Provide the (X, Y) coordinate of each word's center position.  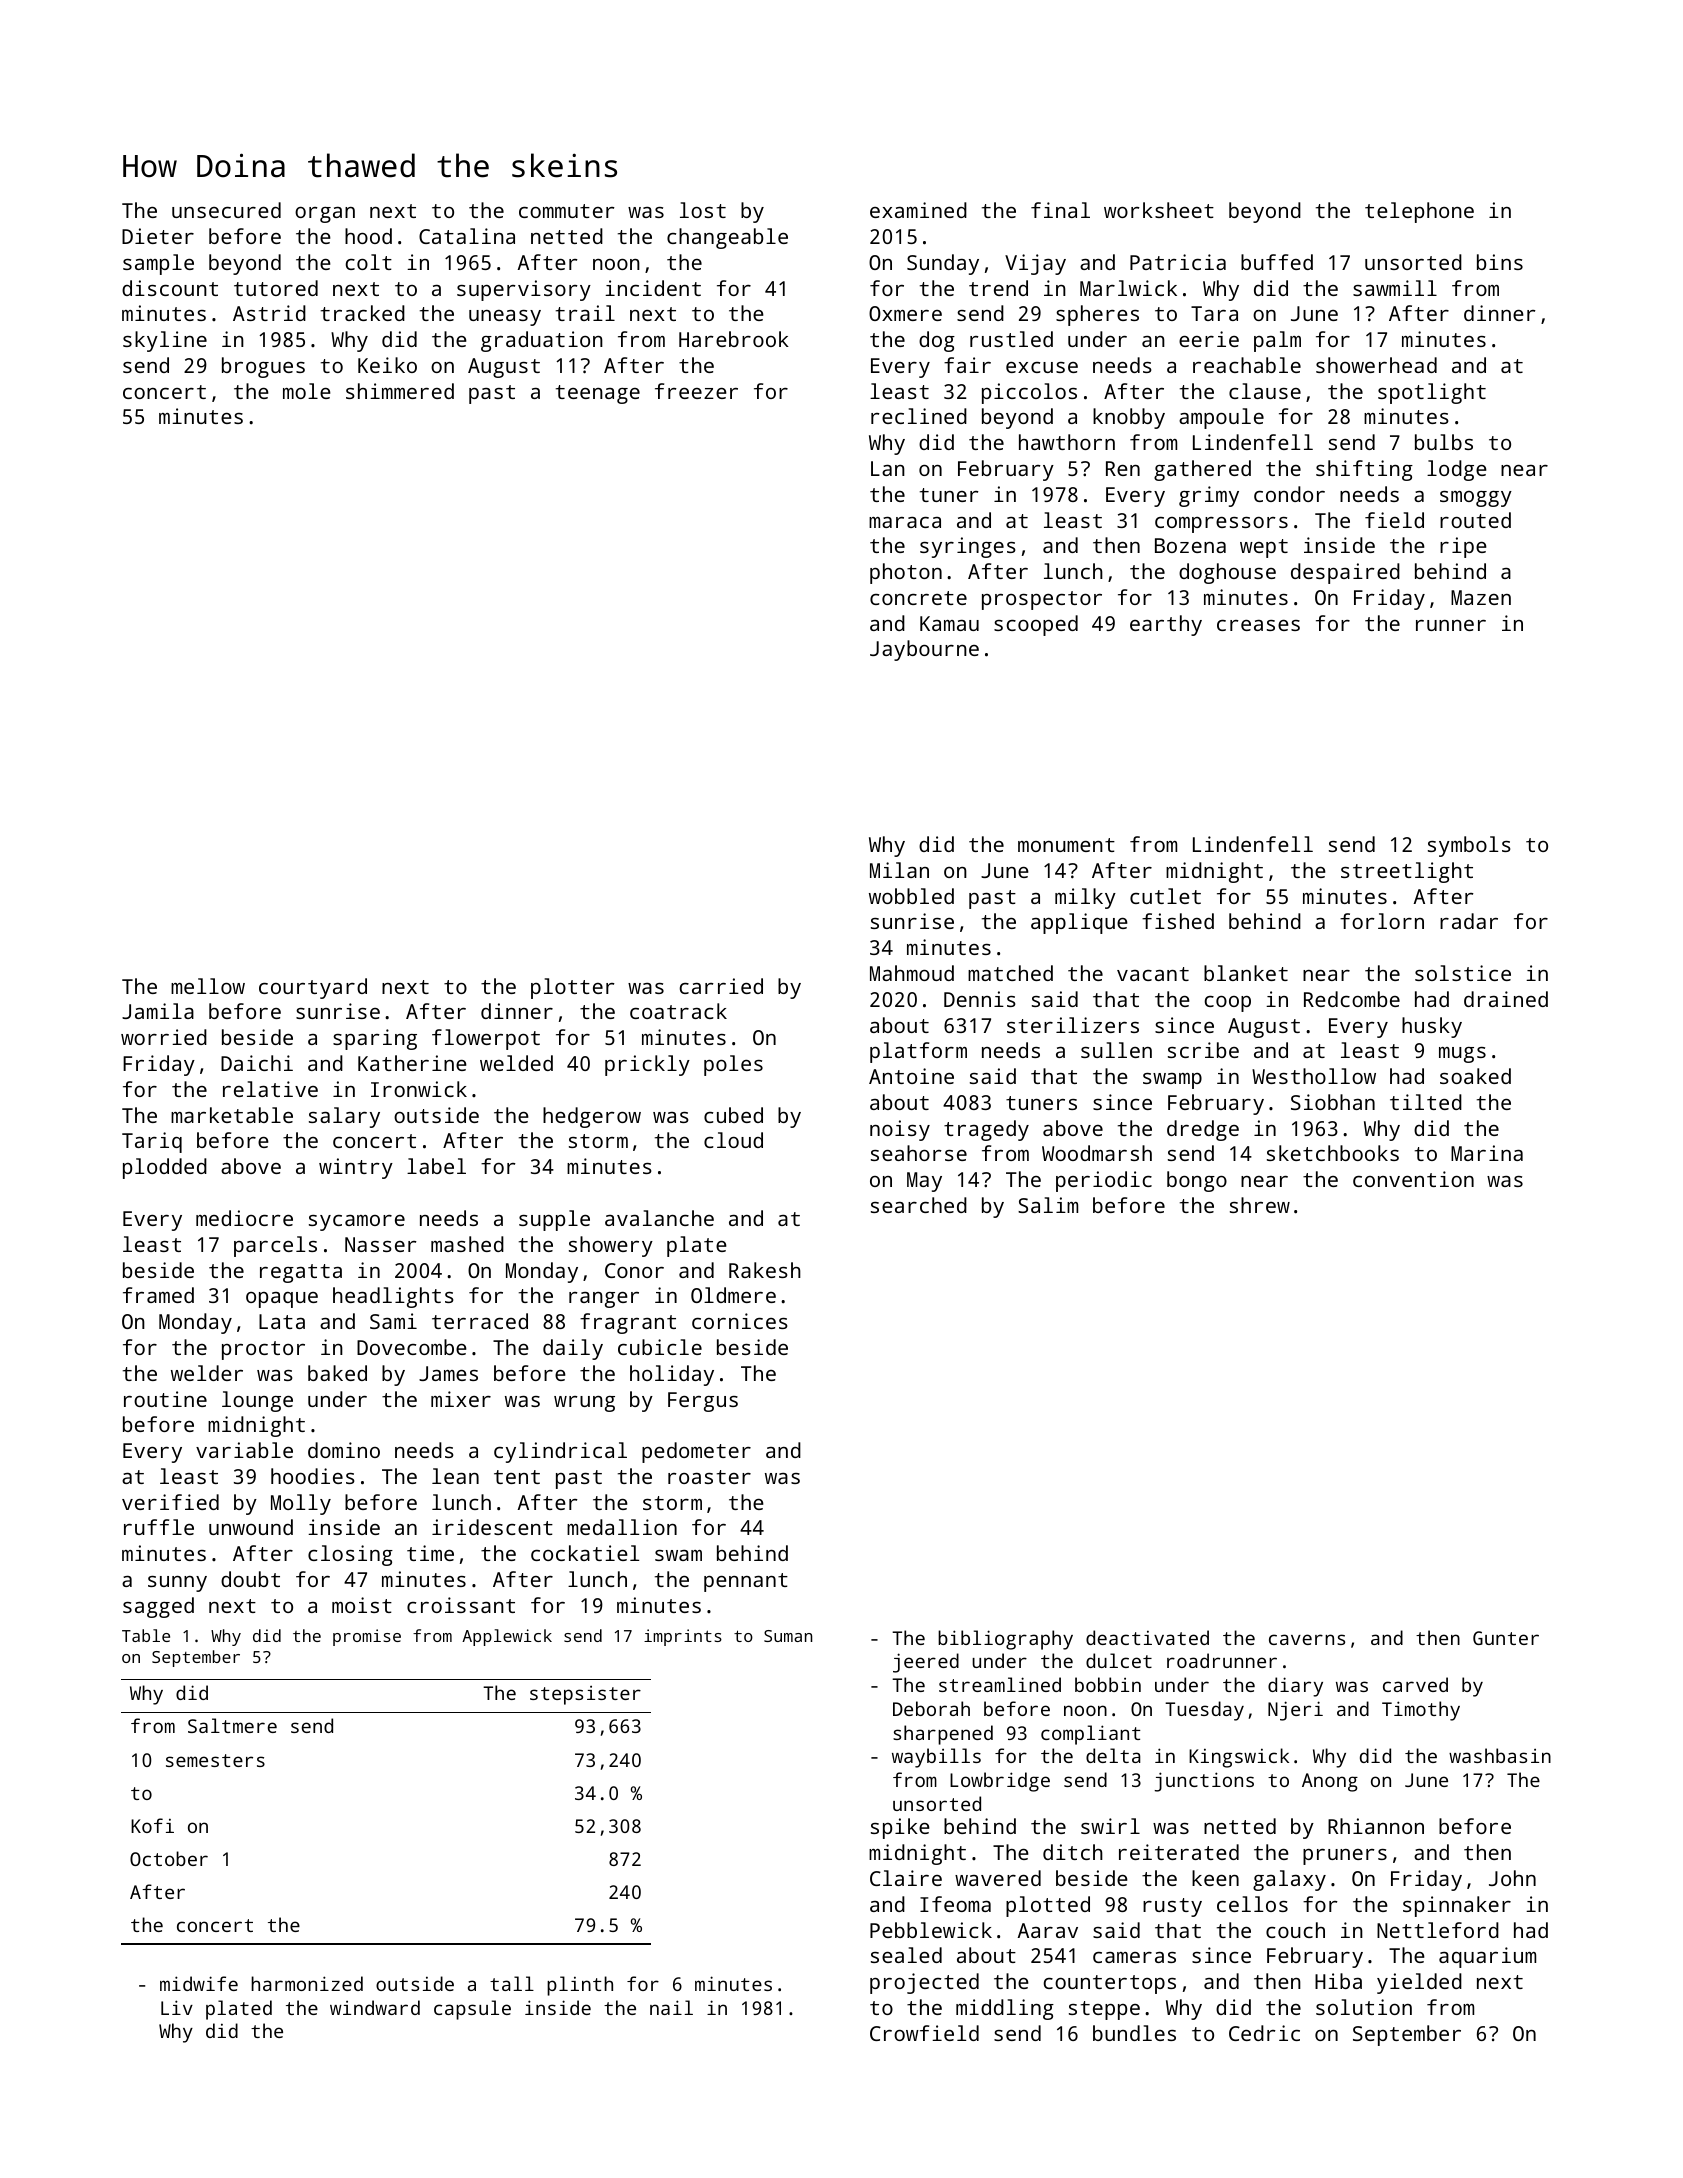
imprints (683, 1637)
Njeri (1295, 1711)
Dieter (158, 236)
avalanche (659, 1218)
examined (918, 210)
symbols (1469, 846)
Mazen (1481, 597)
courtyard (313, 988)
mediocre (244, 1218)
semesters (215, 1760)
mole (307, 391)
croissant (461, 1605)
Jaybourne (924, 650)
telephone (1419, 212)
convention (1413, 1179)
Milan (899, 870)
